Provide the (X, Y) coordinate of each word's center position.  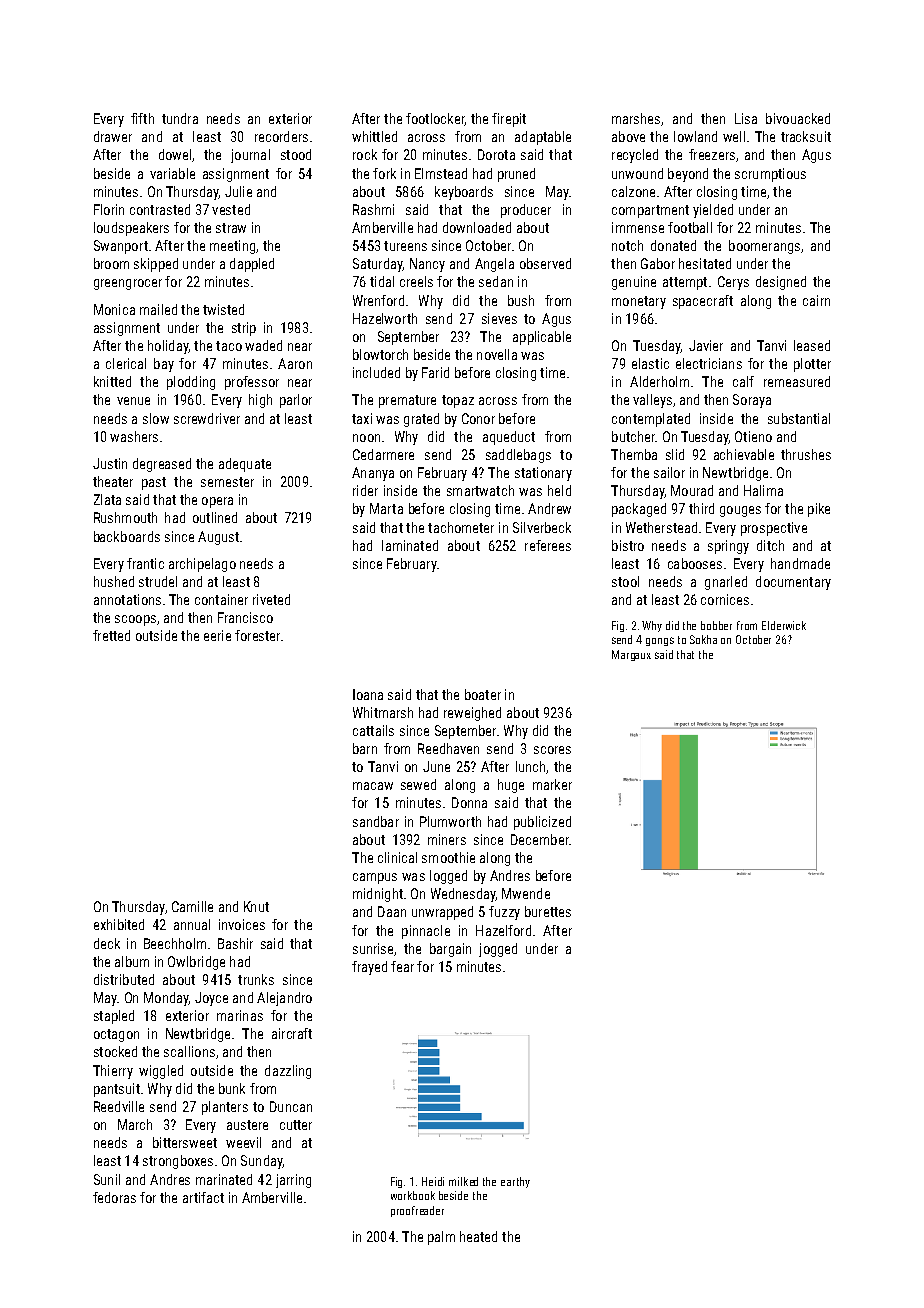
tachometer (461, 527)
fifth (142, 118)
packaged (639, 510)
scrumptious (770, 175)
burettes (548, 911)
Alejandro (284, 999)
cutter (296, 1125)
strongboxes (178, 1162)
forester (257, 635)
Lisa (746, 118)
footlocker (435, 119)
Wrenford (378, 300)
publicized (542, 823)
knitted (112, 381)
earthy (515, 1182)
